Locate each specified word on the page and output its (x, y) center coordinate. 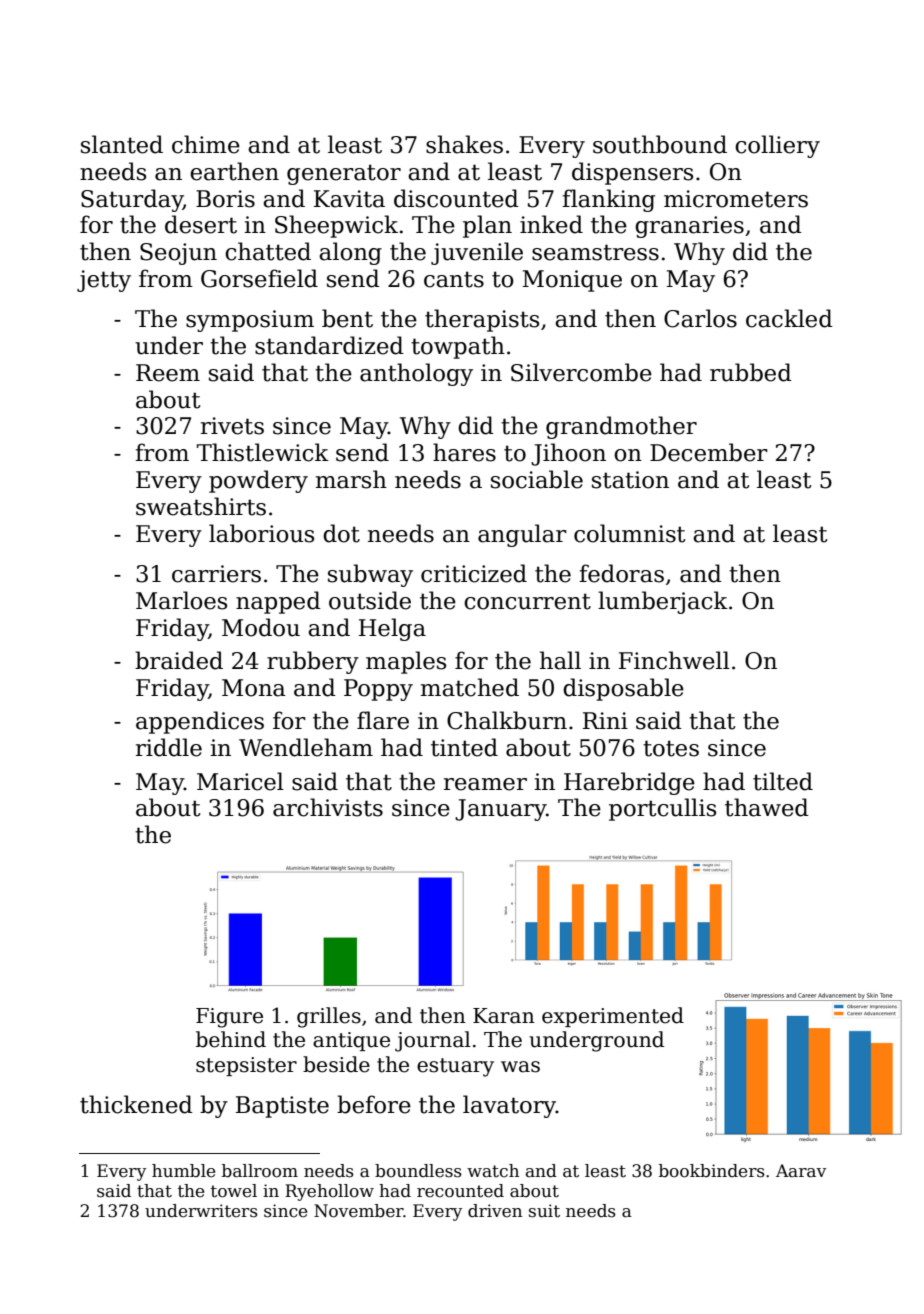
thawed (767, 807)
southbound (660, 144)
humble (183, 1171)
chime (206, 144)
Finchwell (674, 660)
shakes (464, 144)
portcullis (662, 809)
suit (544, 1211)
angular (522, 535)
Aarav (801, 1171)
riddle (169, 747)
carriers (216, 574)
